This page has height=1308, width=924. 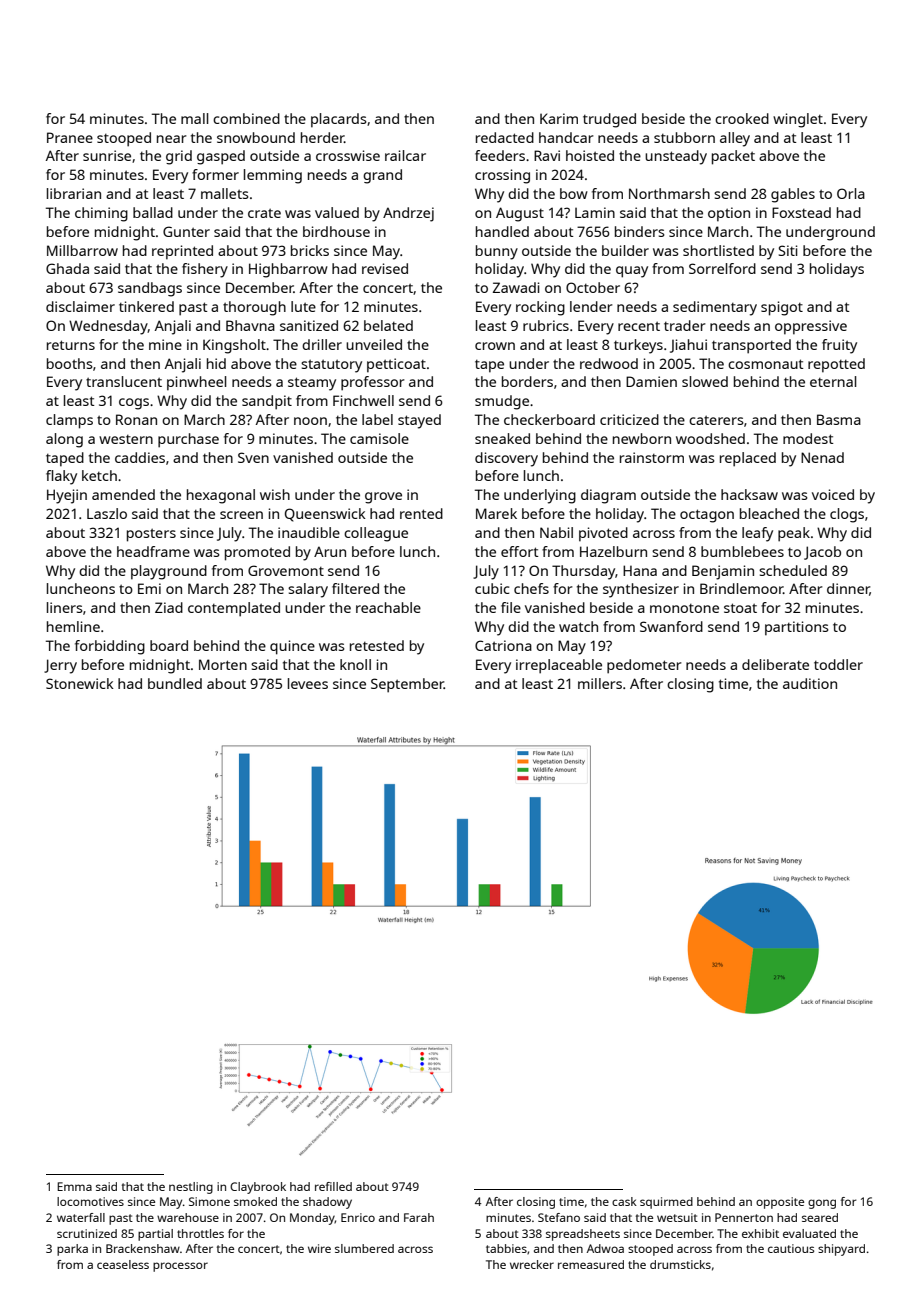 What do you see at coordinates (798, 120) in the page?
I see `winglet` at bounding box center [798, 120].
